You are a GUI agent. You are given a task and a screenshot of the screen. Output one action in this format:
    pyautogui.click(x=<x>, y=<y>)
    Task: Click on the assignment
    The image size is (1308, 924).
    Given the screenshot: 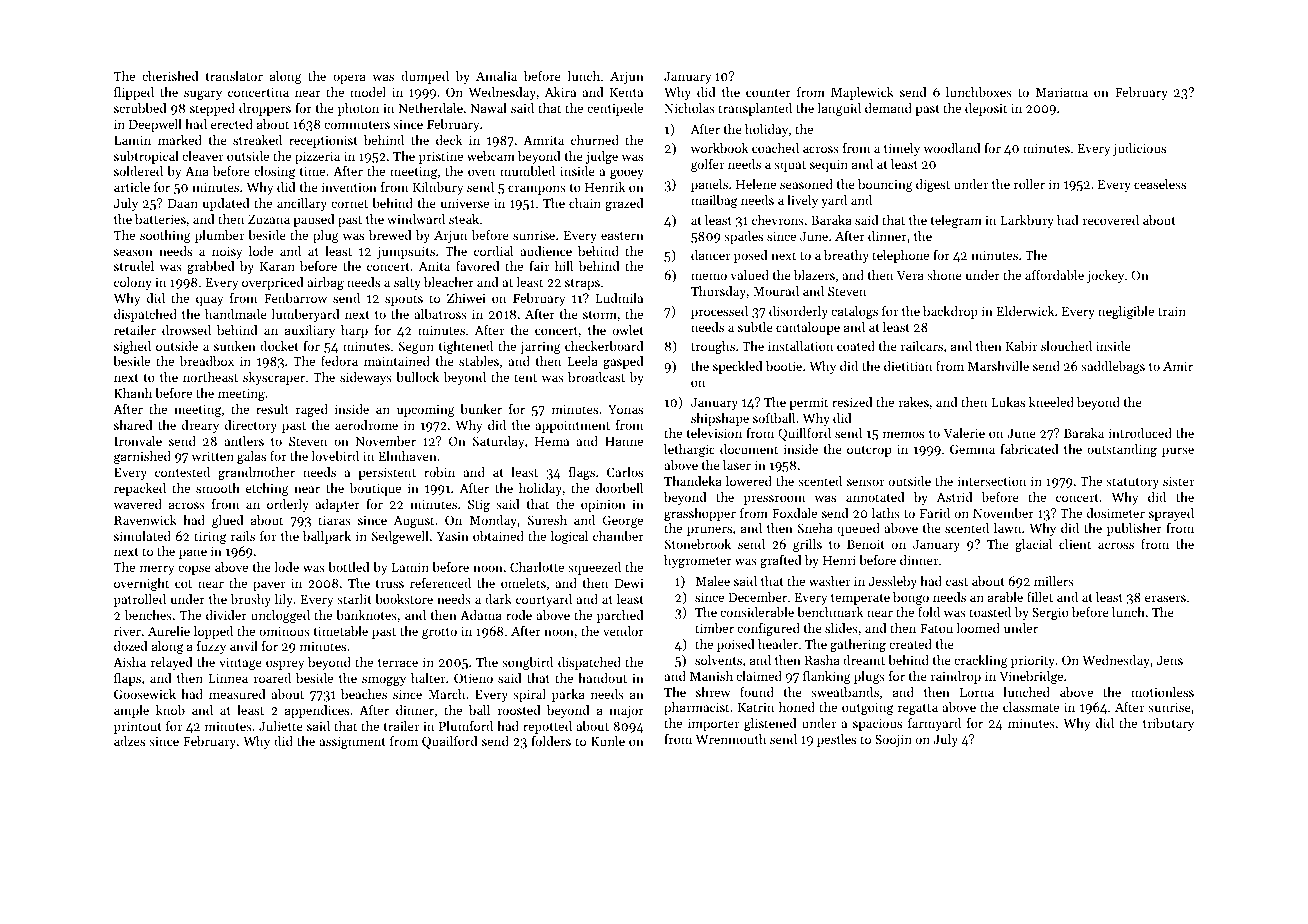 What is the action you would take?
    pyautogui.click(x=352, y=743)
